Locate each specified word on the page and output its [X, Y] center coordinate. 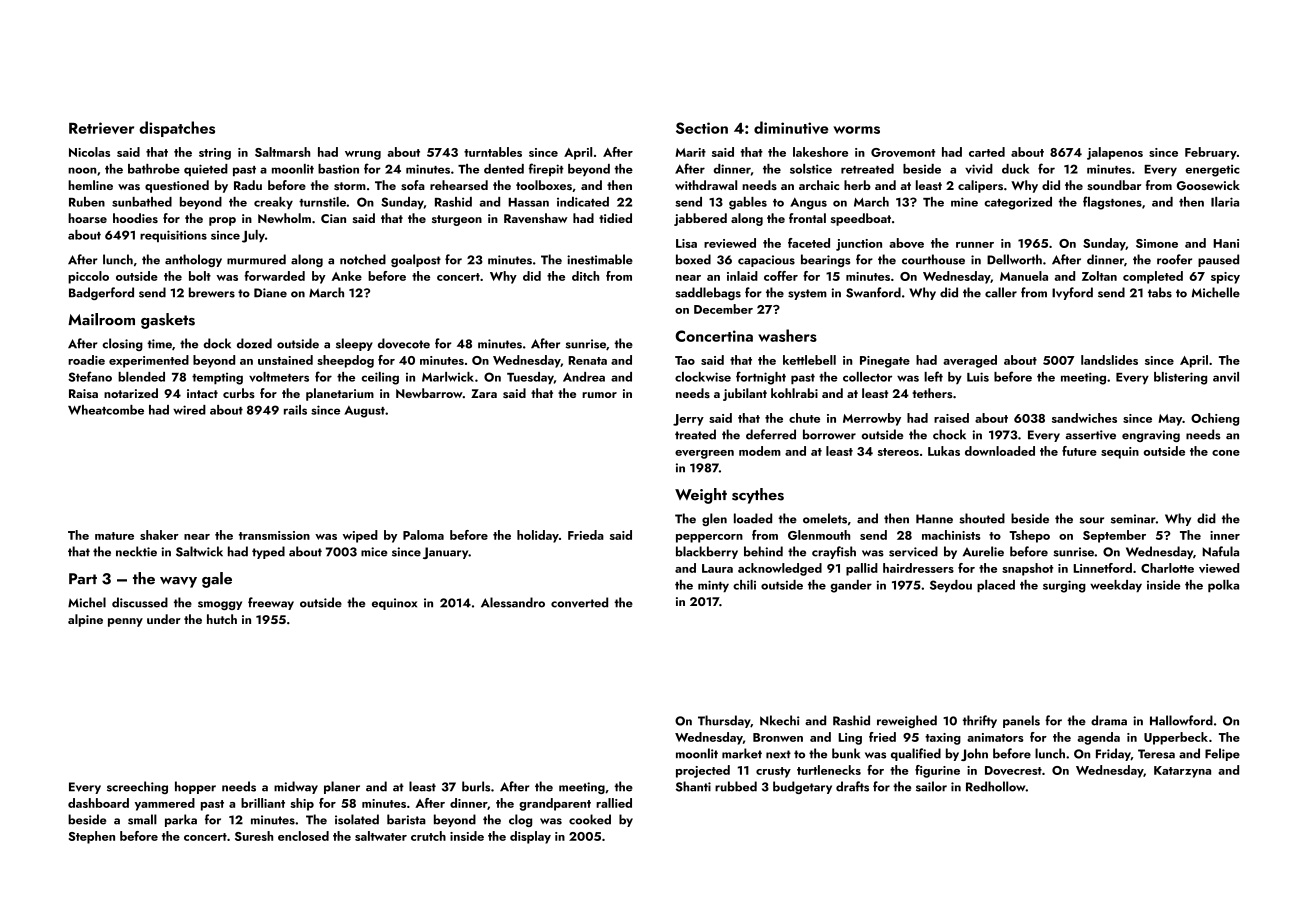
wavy [178, 582]
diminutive [791, 127]
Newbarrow [429, 393]
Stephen [91, 837]
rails [295, 410]
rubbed [736, 786]
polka [1223, 586]
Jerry [688, 420]
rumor [599, 395]
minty [713, 586]
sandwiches [1084, 418]
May [1170, 420]
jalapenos [1115, 153]
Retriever [101, 128]
